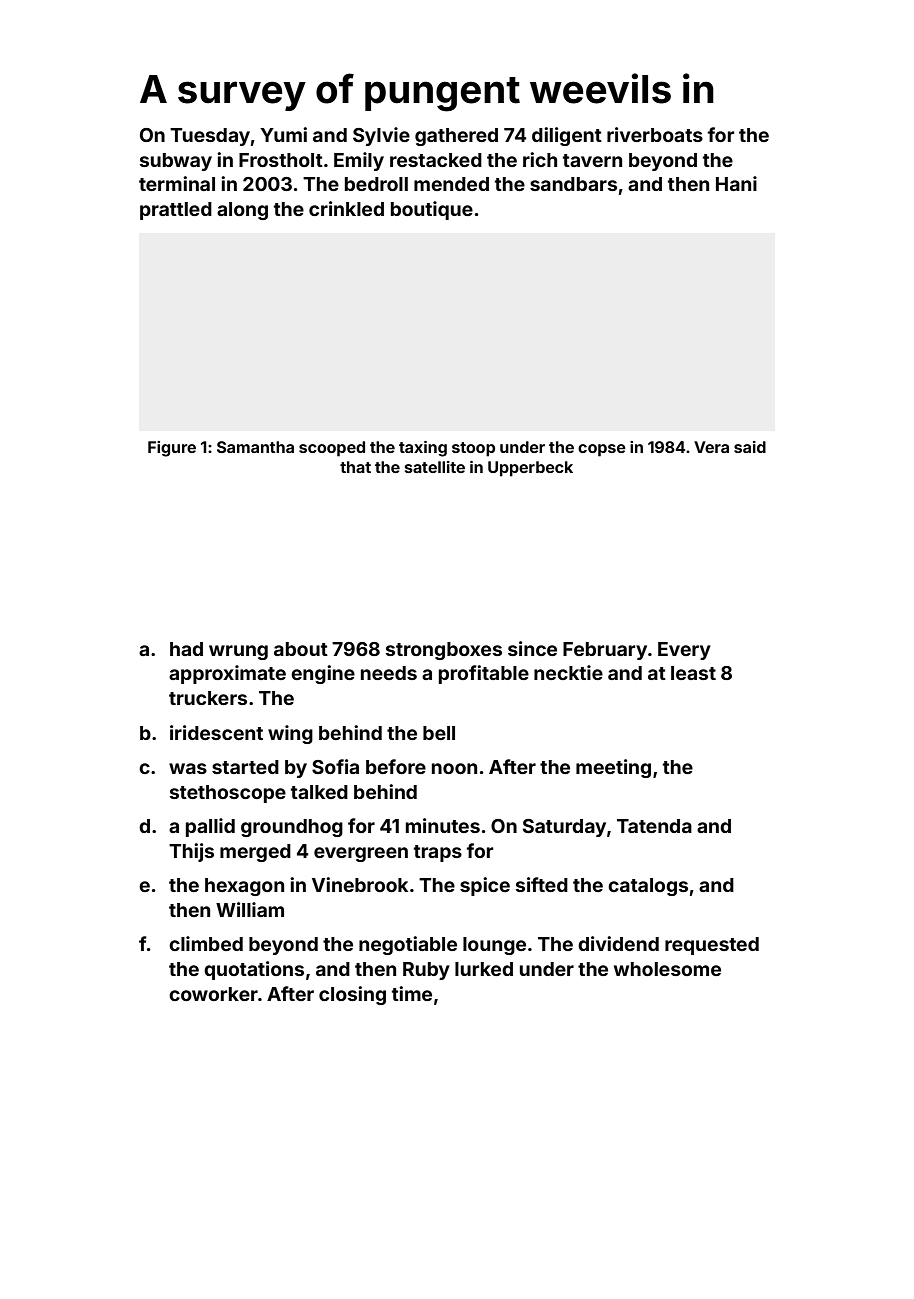 Image resolution: width=914 pixels, height=1299 pixels. I want to click on Tuesday, so click(210, 137).
